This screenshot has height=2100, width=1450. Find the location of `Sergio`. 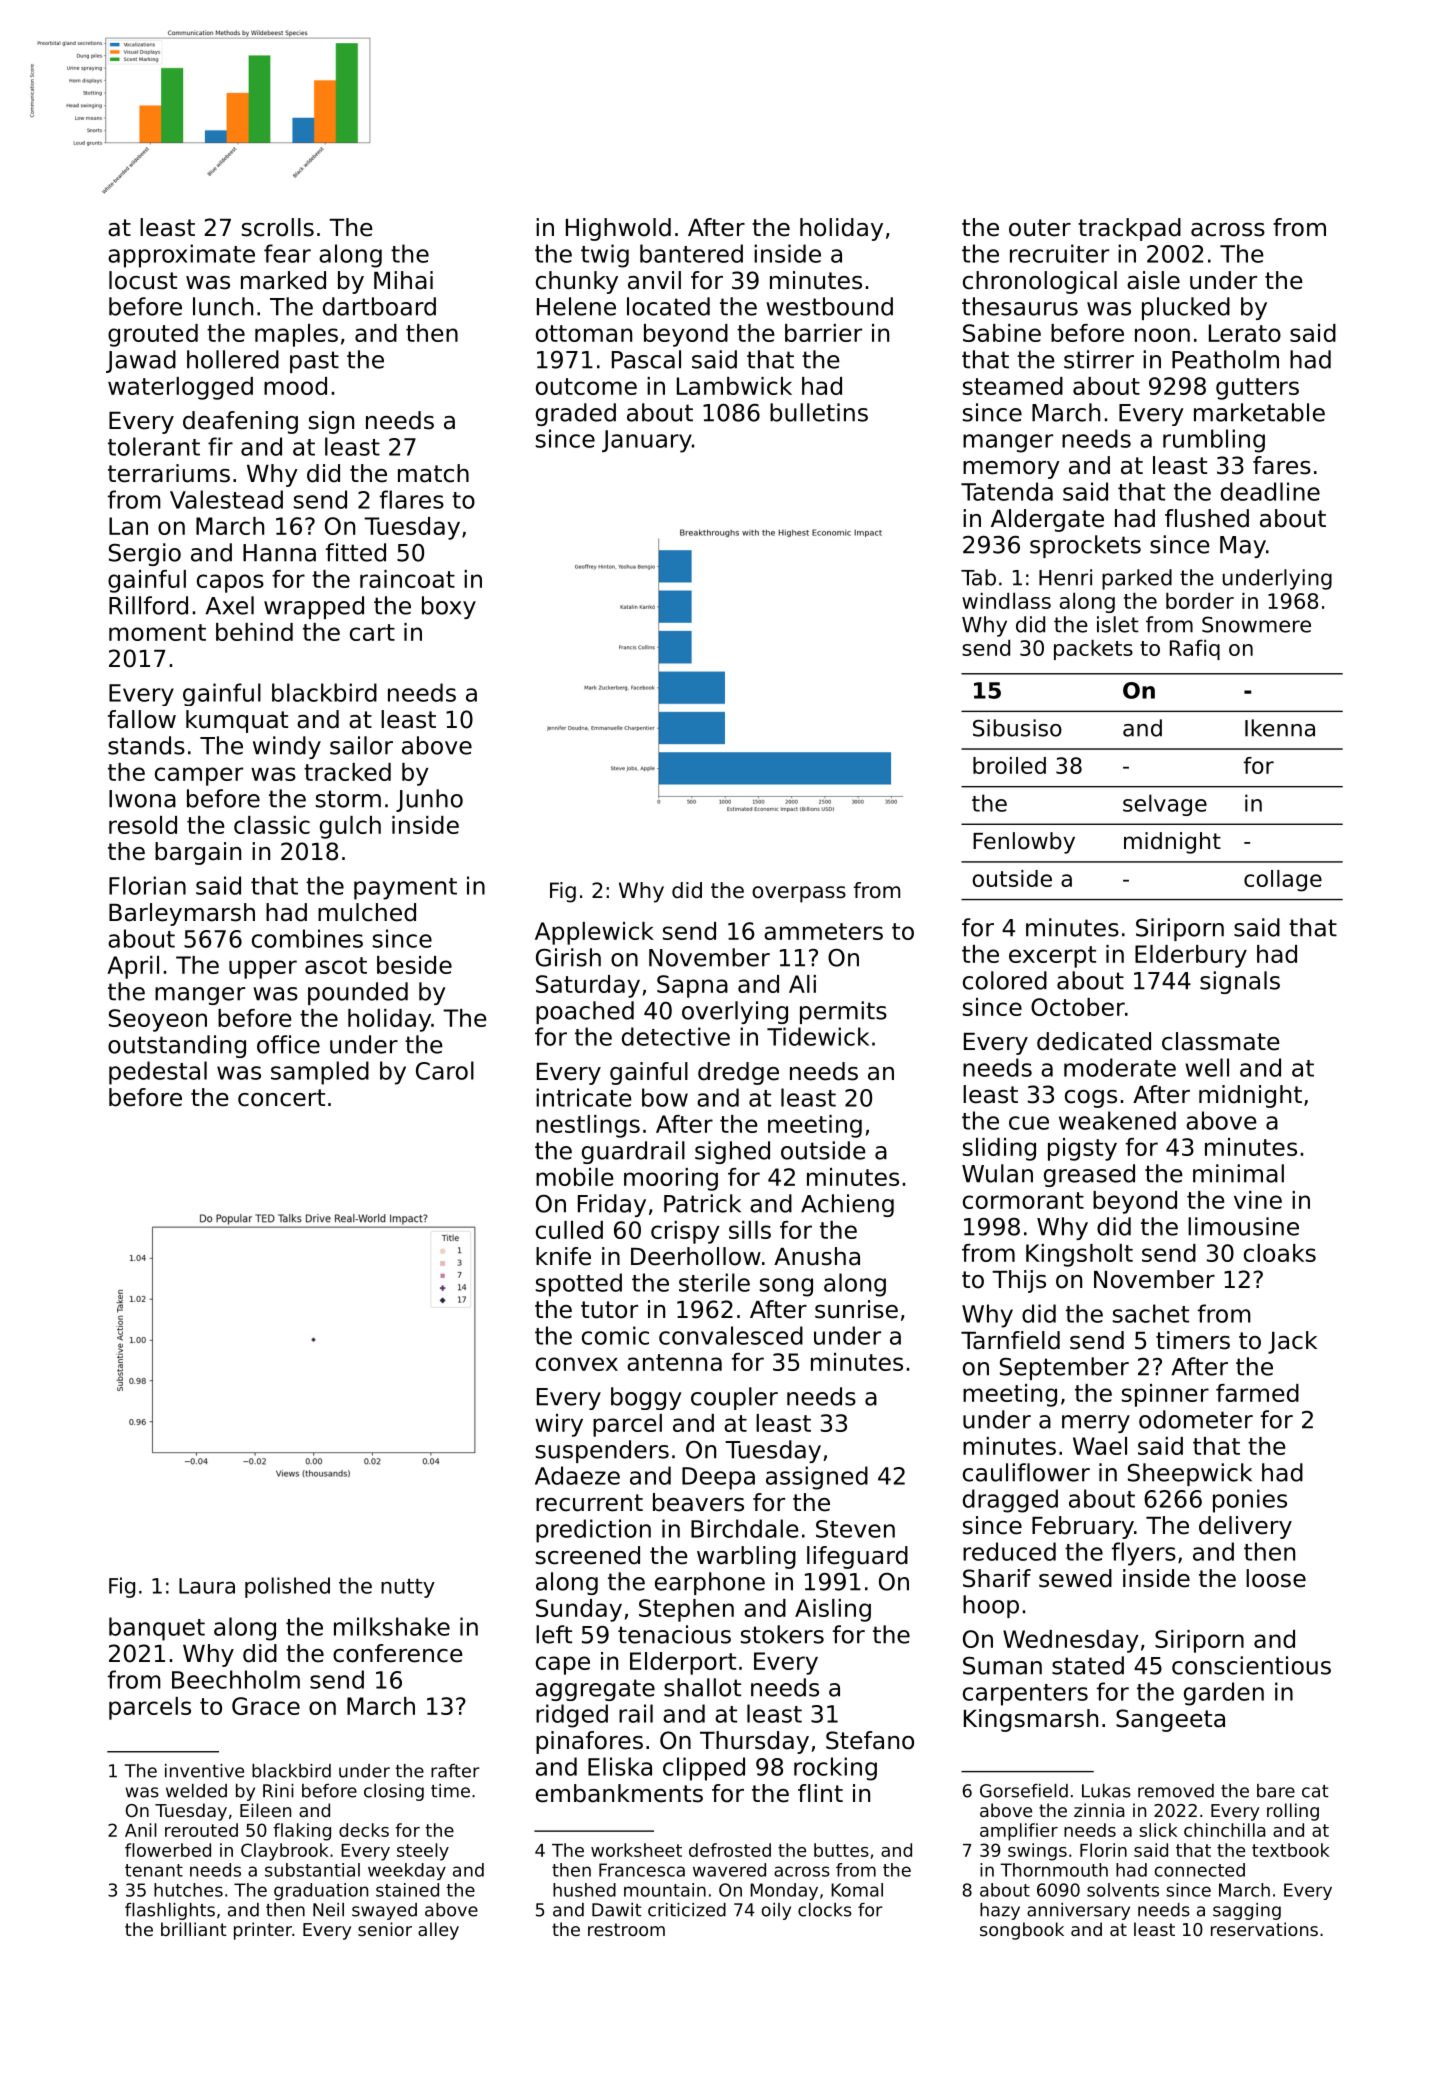

Sergio is located at coordinates (145, 554).
